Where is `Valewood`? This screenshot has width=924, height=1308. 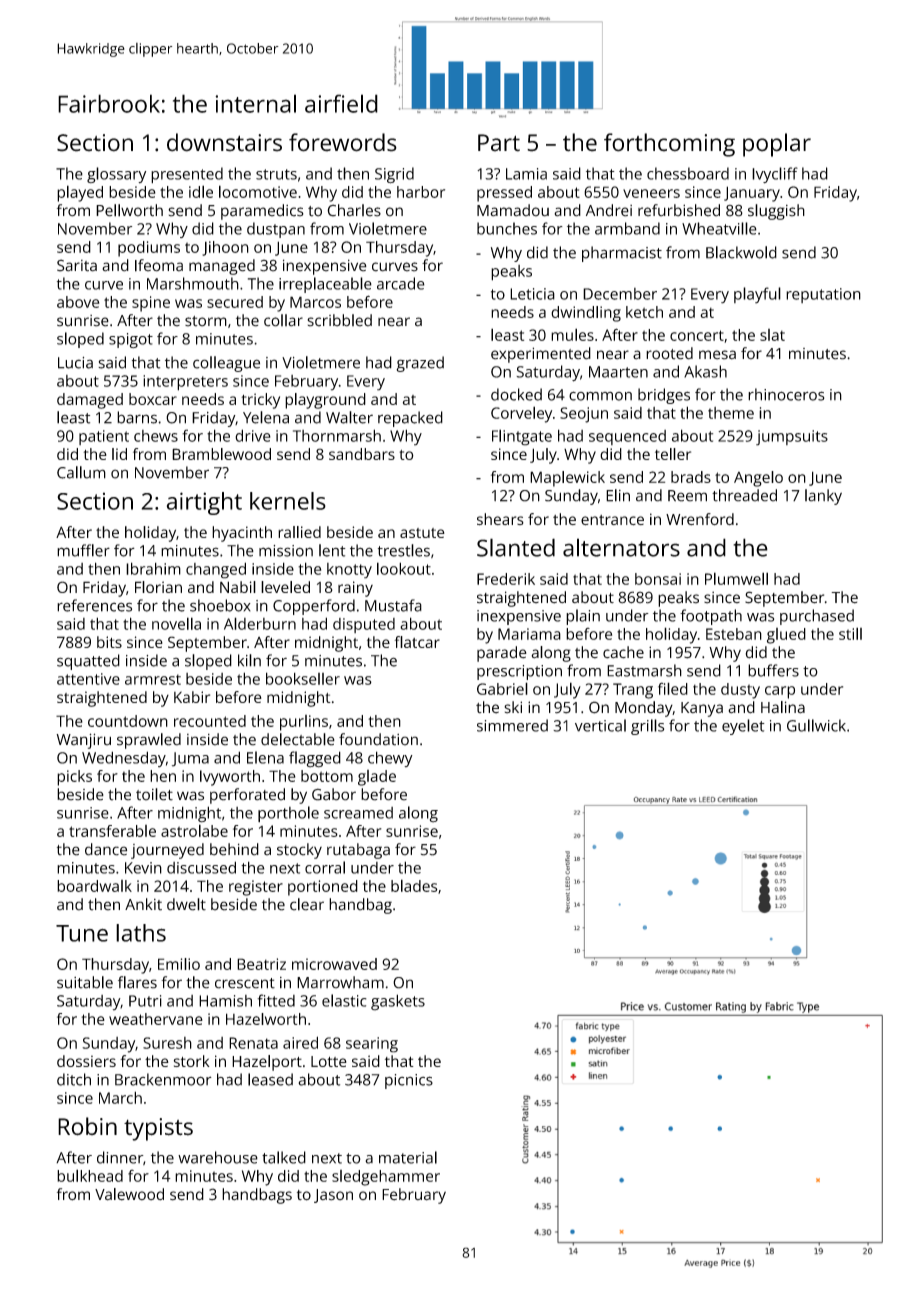 Valewood is located at coordinates (129, 1194).
